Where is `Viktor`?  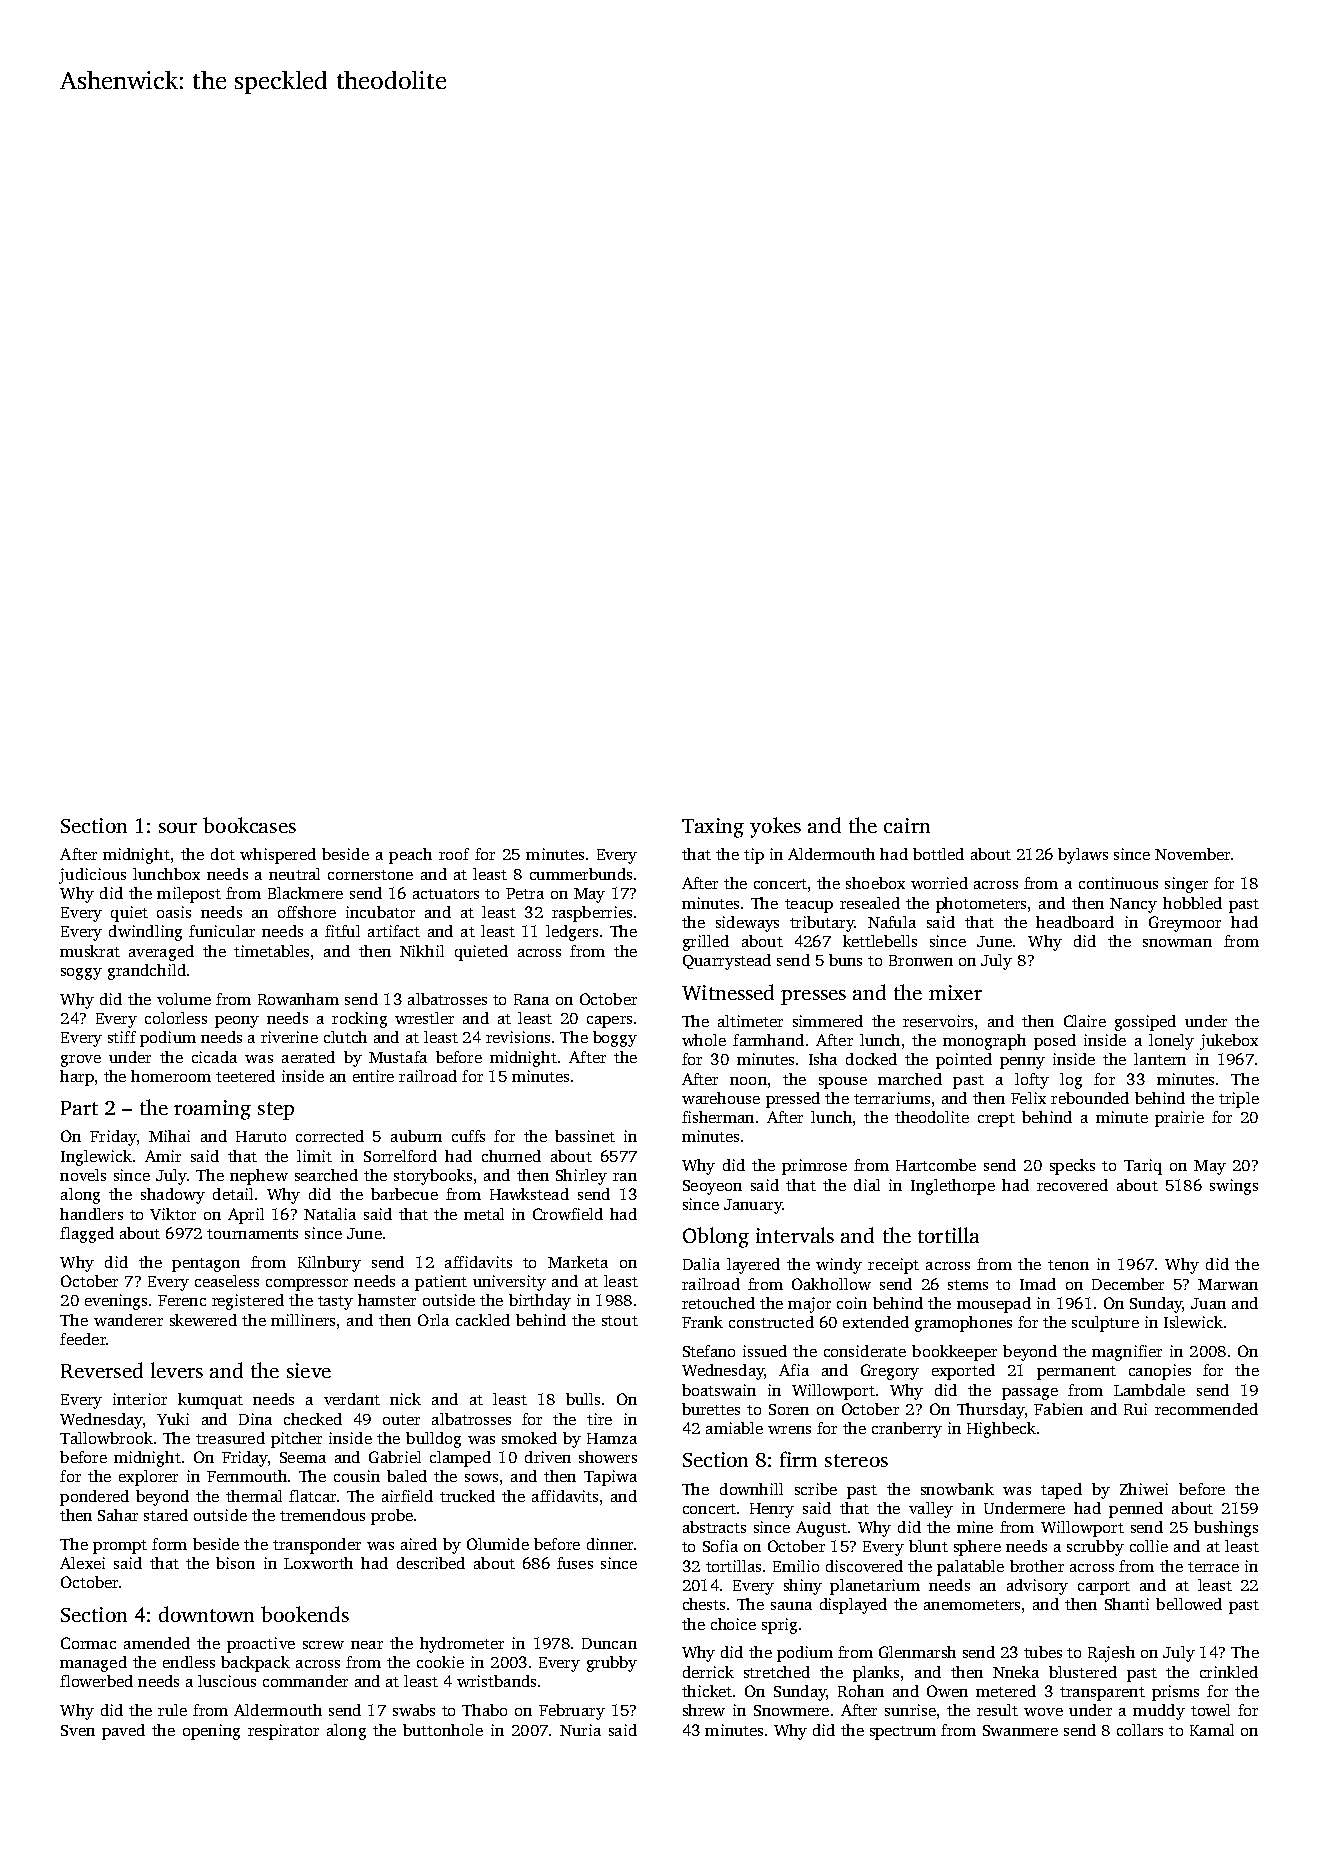 Viktor is located at coordinates (173, 1214).
